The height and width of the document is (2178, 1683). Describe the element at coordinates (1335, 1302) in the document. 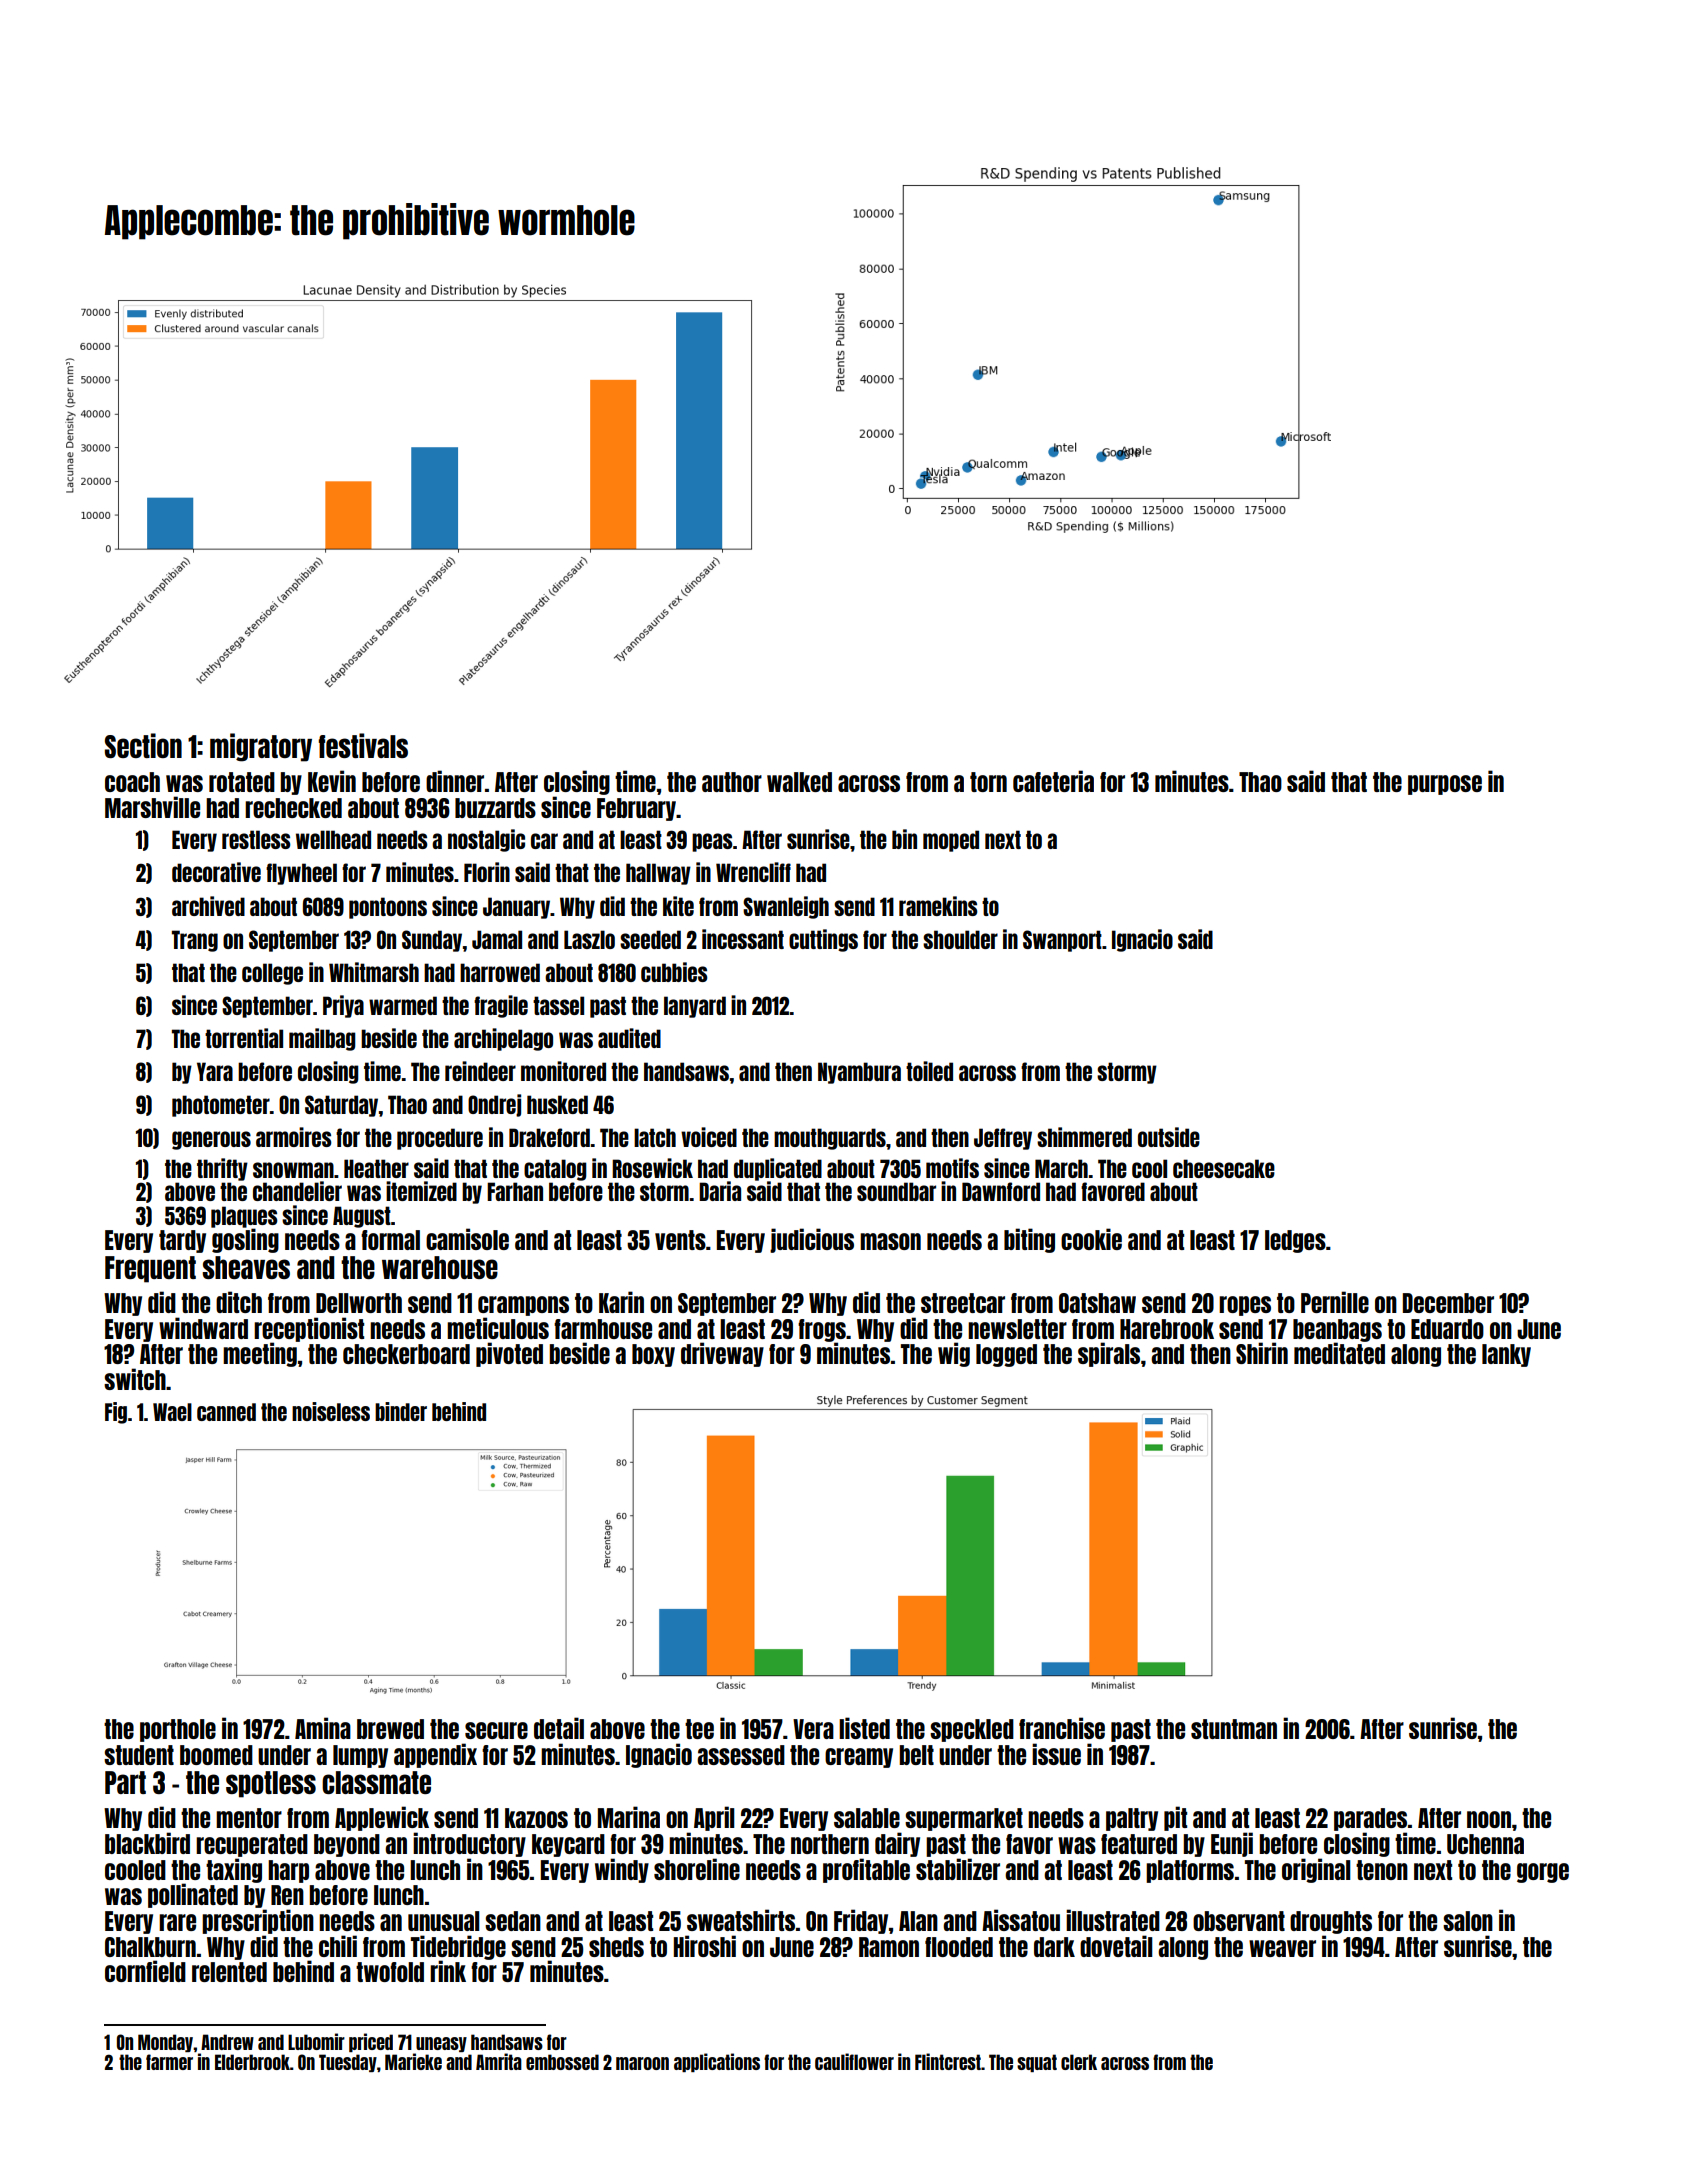

I see `Pernille` at that location.
